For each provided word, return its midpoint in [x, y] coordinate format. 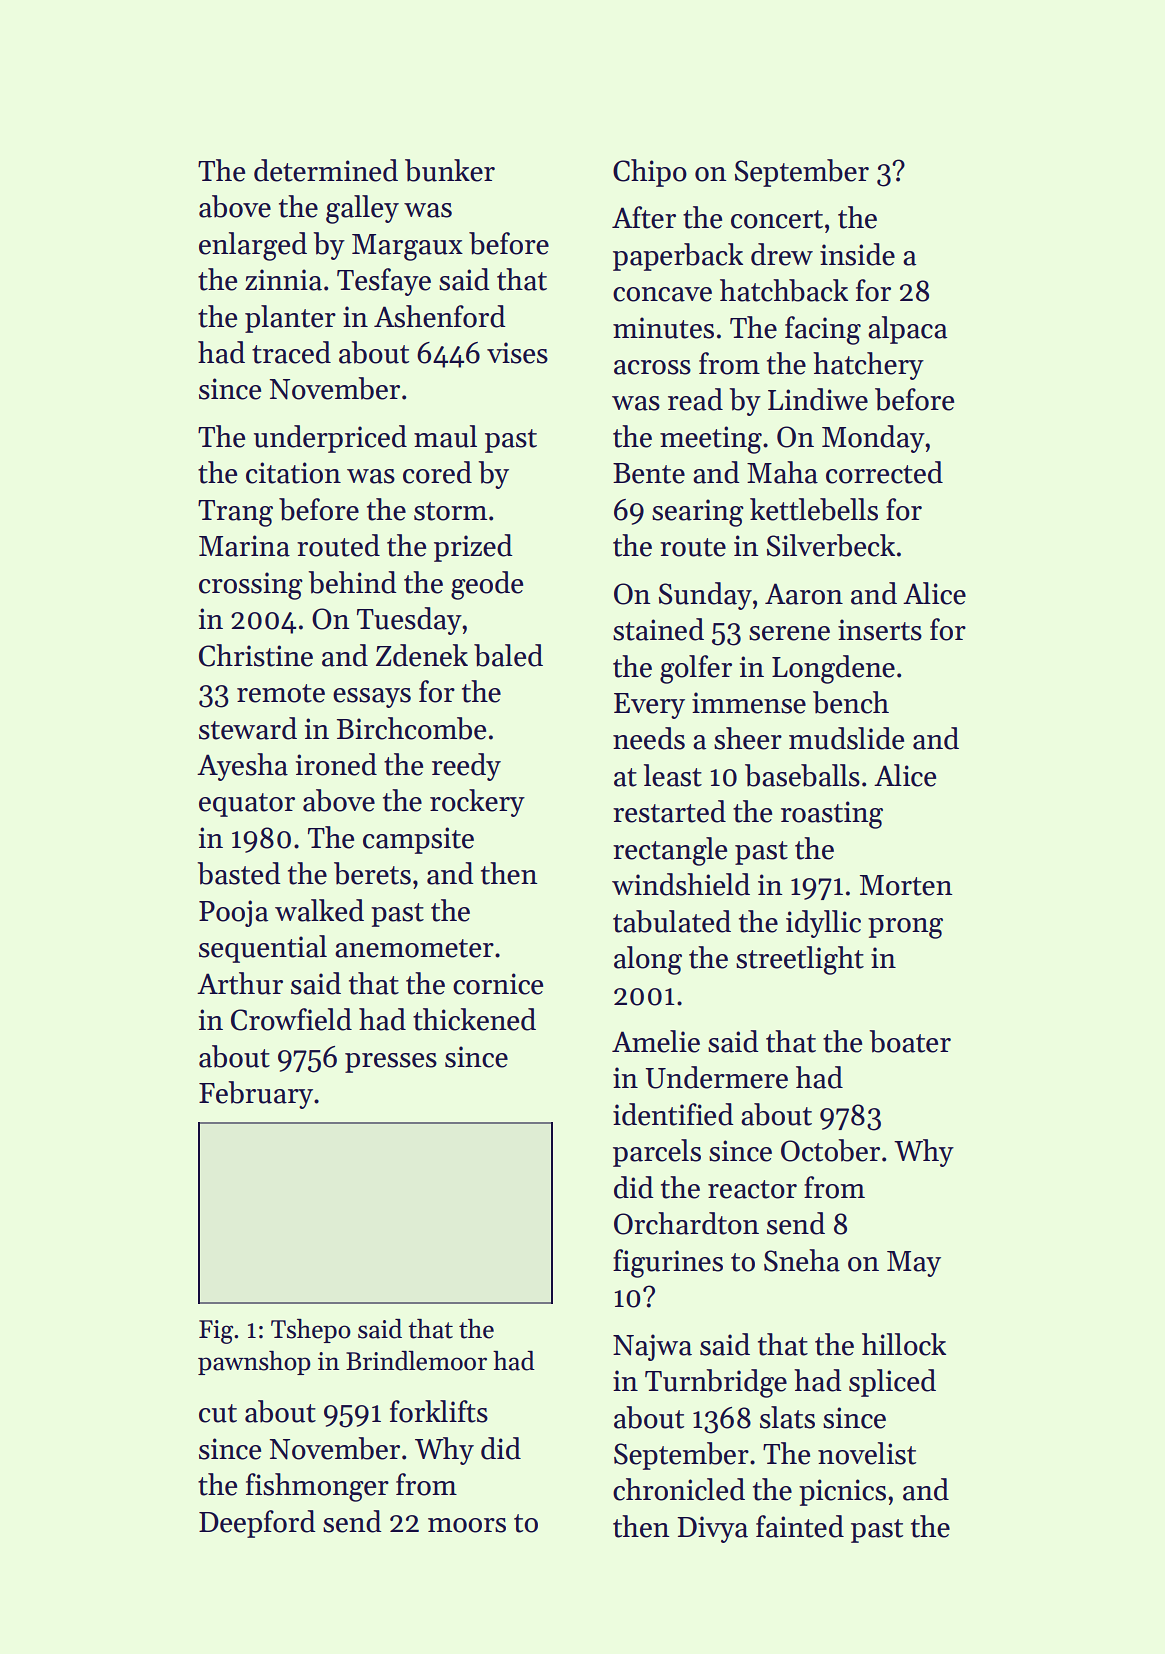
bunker [450, 170]
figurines [668, 1263]
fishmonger [317, 1487]
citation [293, 473]
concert [777, 219]
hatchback [784, 290]
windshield [681, 884]
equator [247, 805]
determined [326, 170]
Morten [906, 885]
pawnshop [254, 1363]
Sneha [802, 1260]
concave [662, 294]
